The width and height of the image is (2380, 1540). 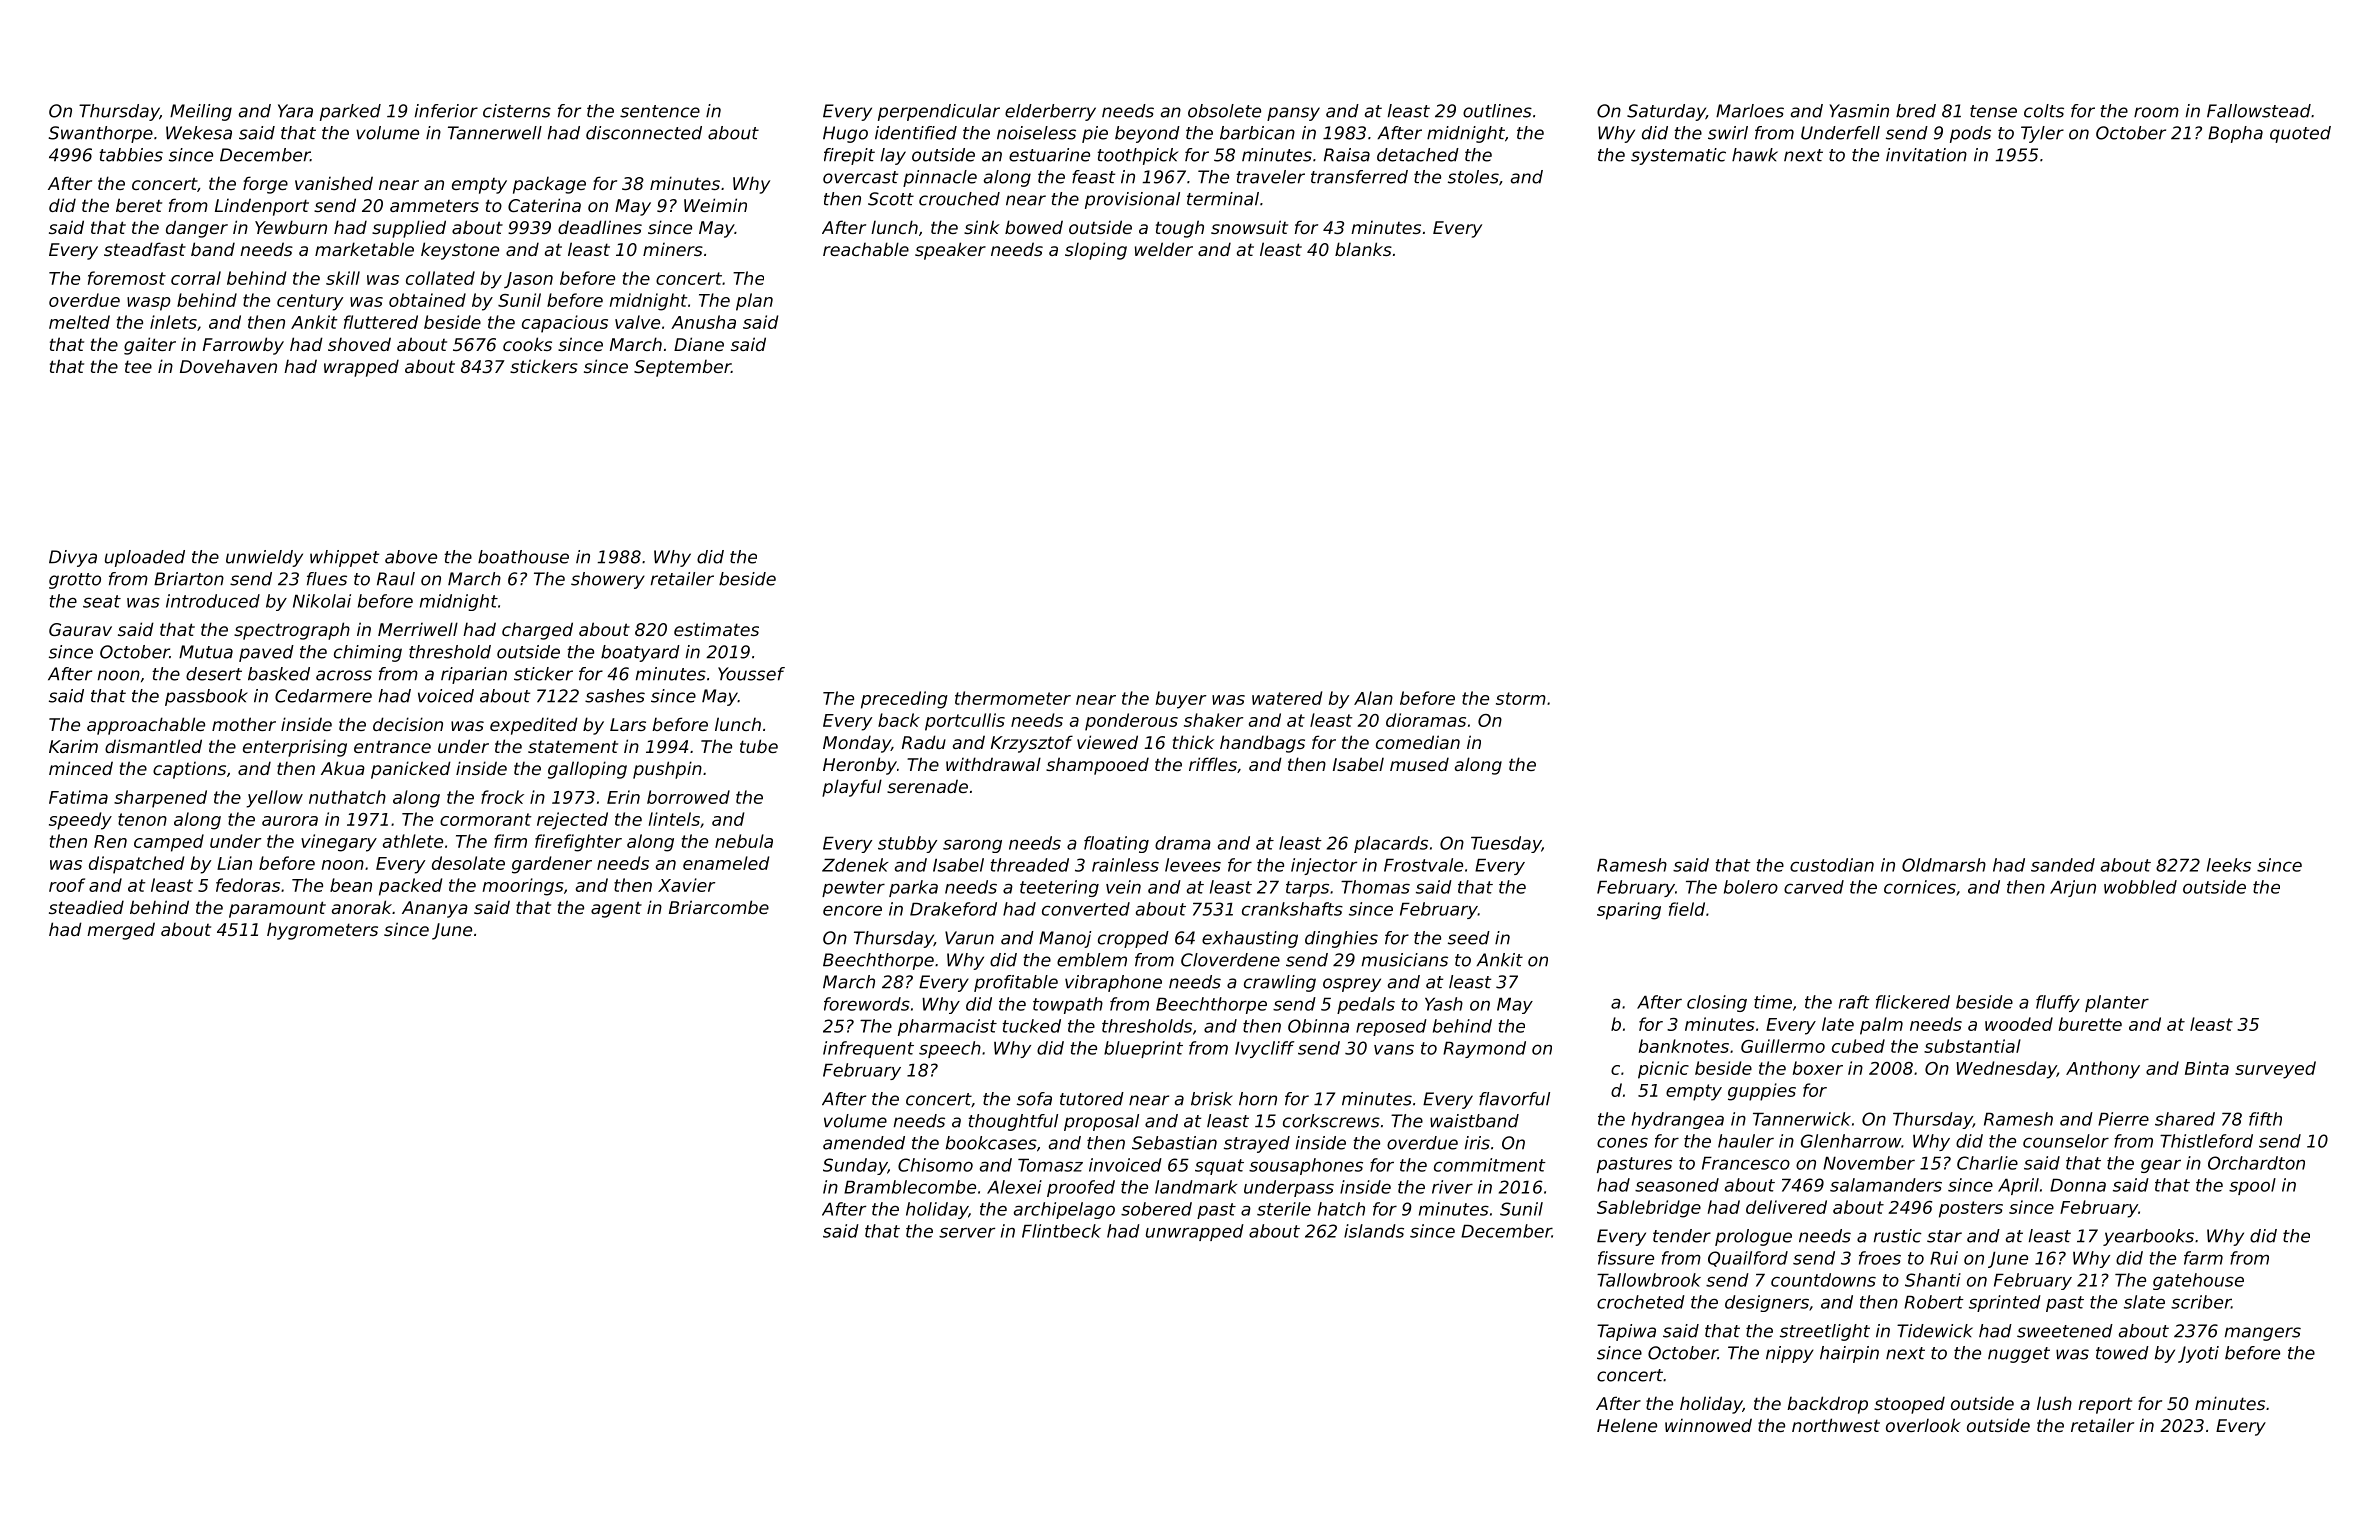 What do you see at coordinates (75, 581) in the image?
I see `grotto` at bounding box center [75, 581].
